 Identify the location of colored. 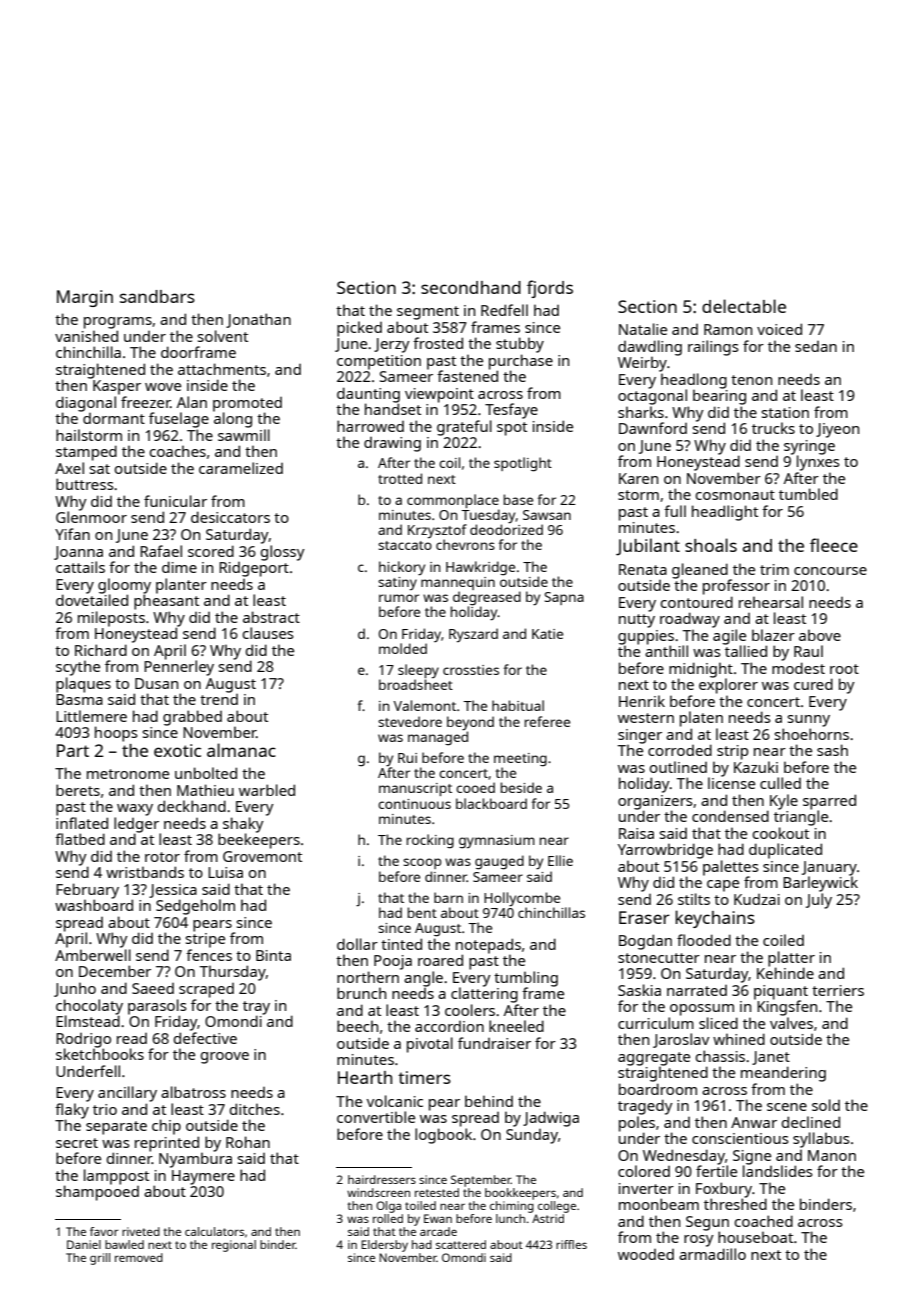
(644, 1171).
